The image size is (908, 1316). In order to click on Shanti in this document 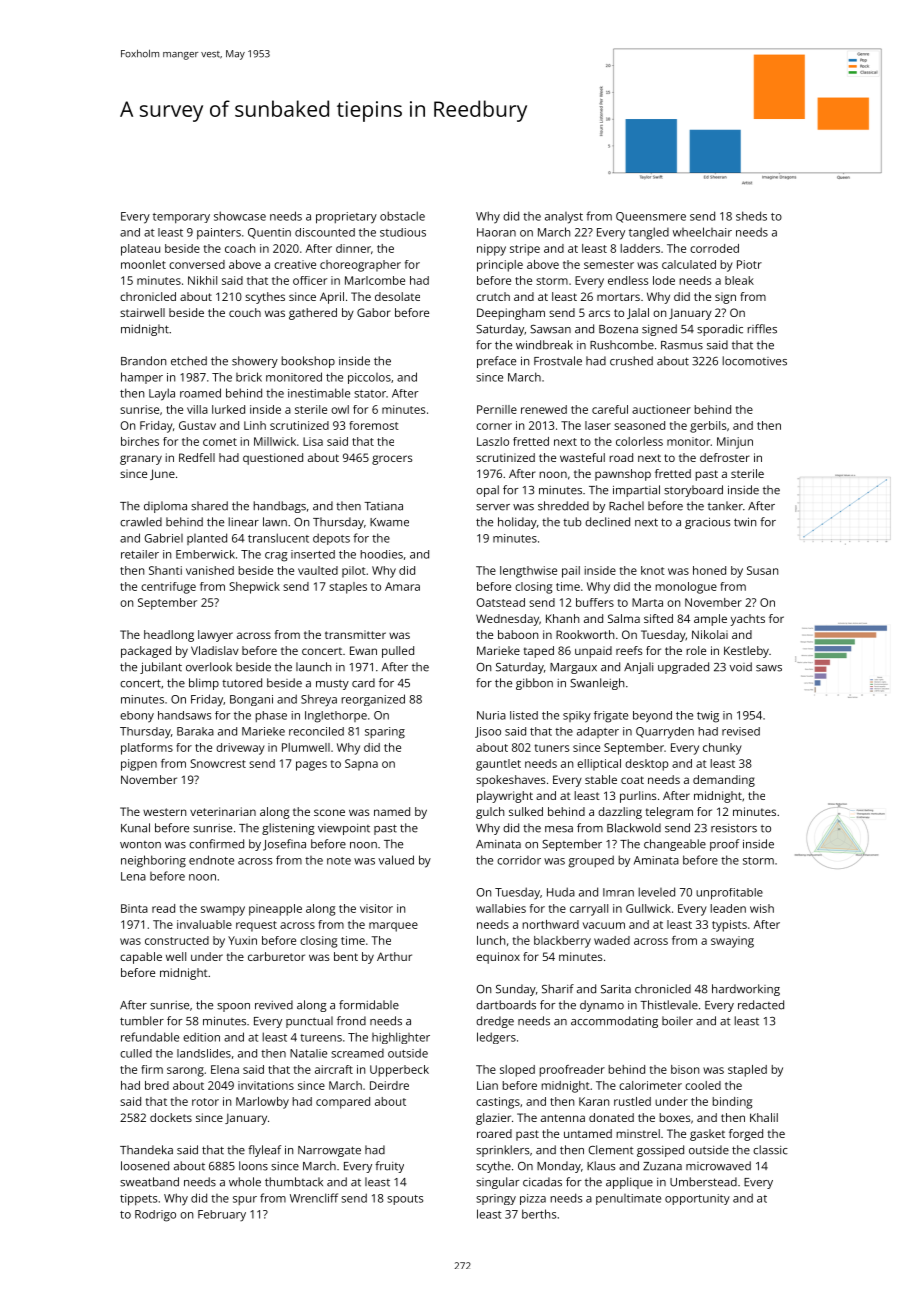, I will do `click(165, 570)`.
